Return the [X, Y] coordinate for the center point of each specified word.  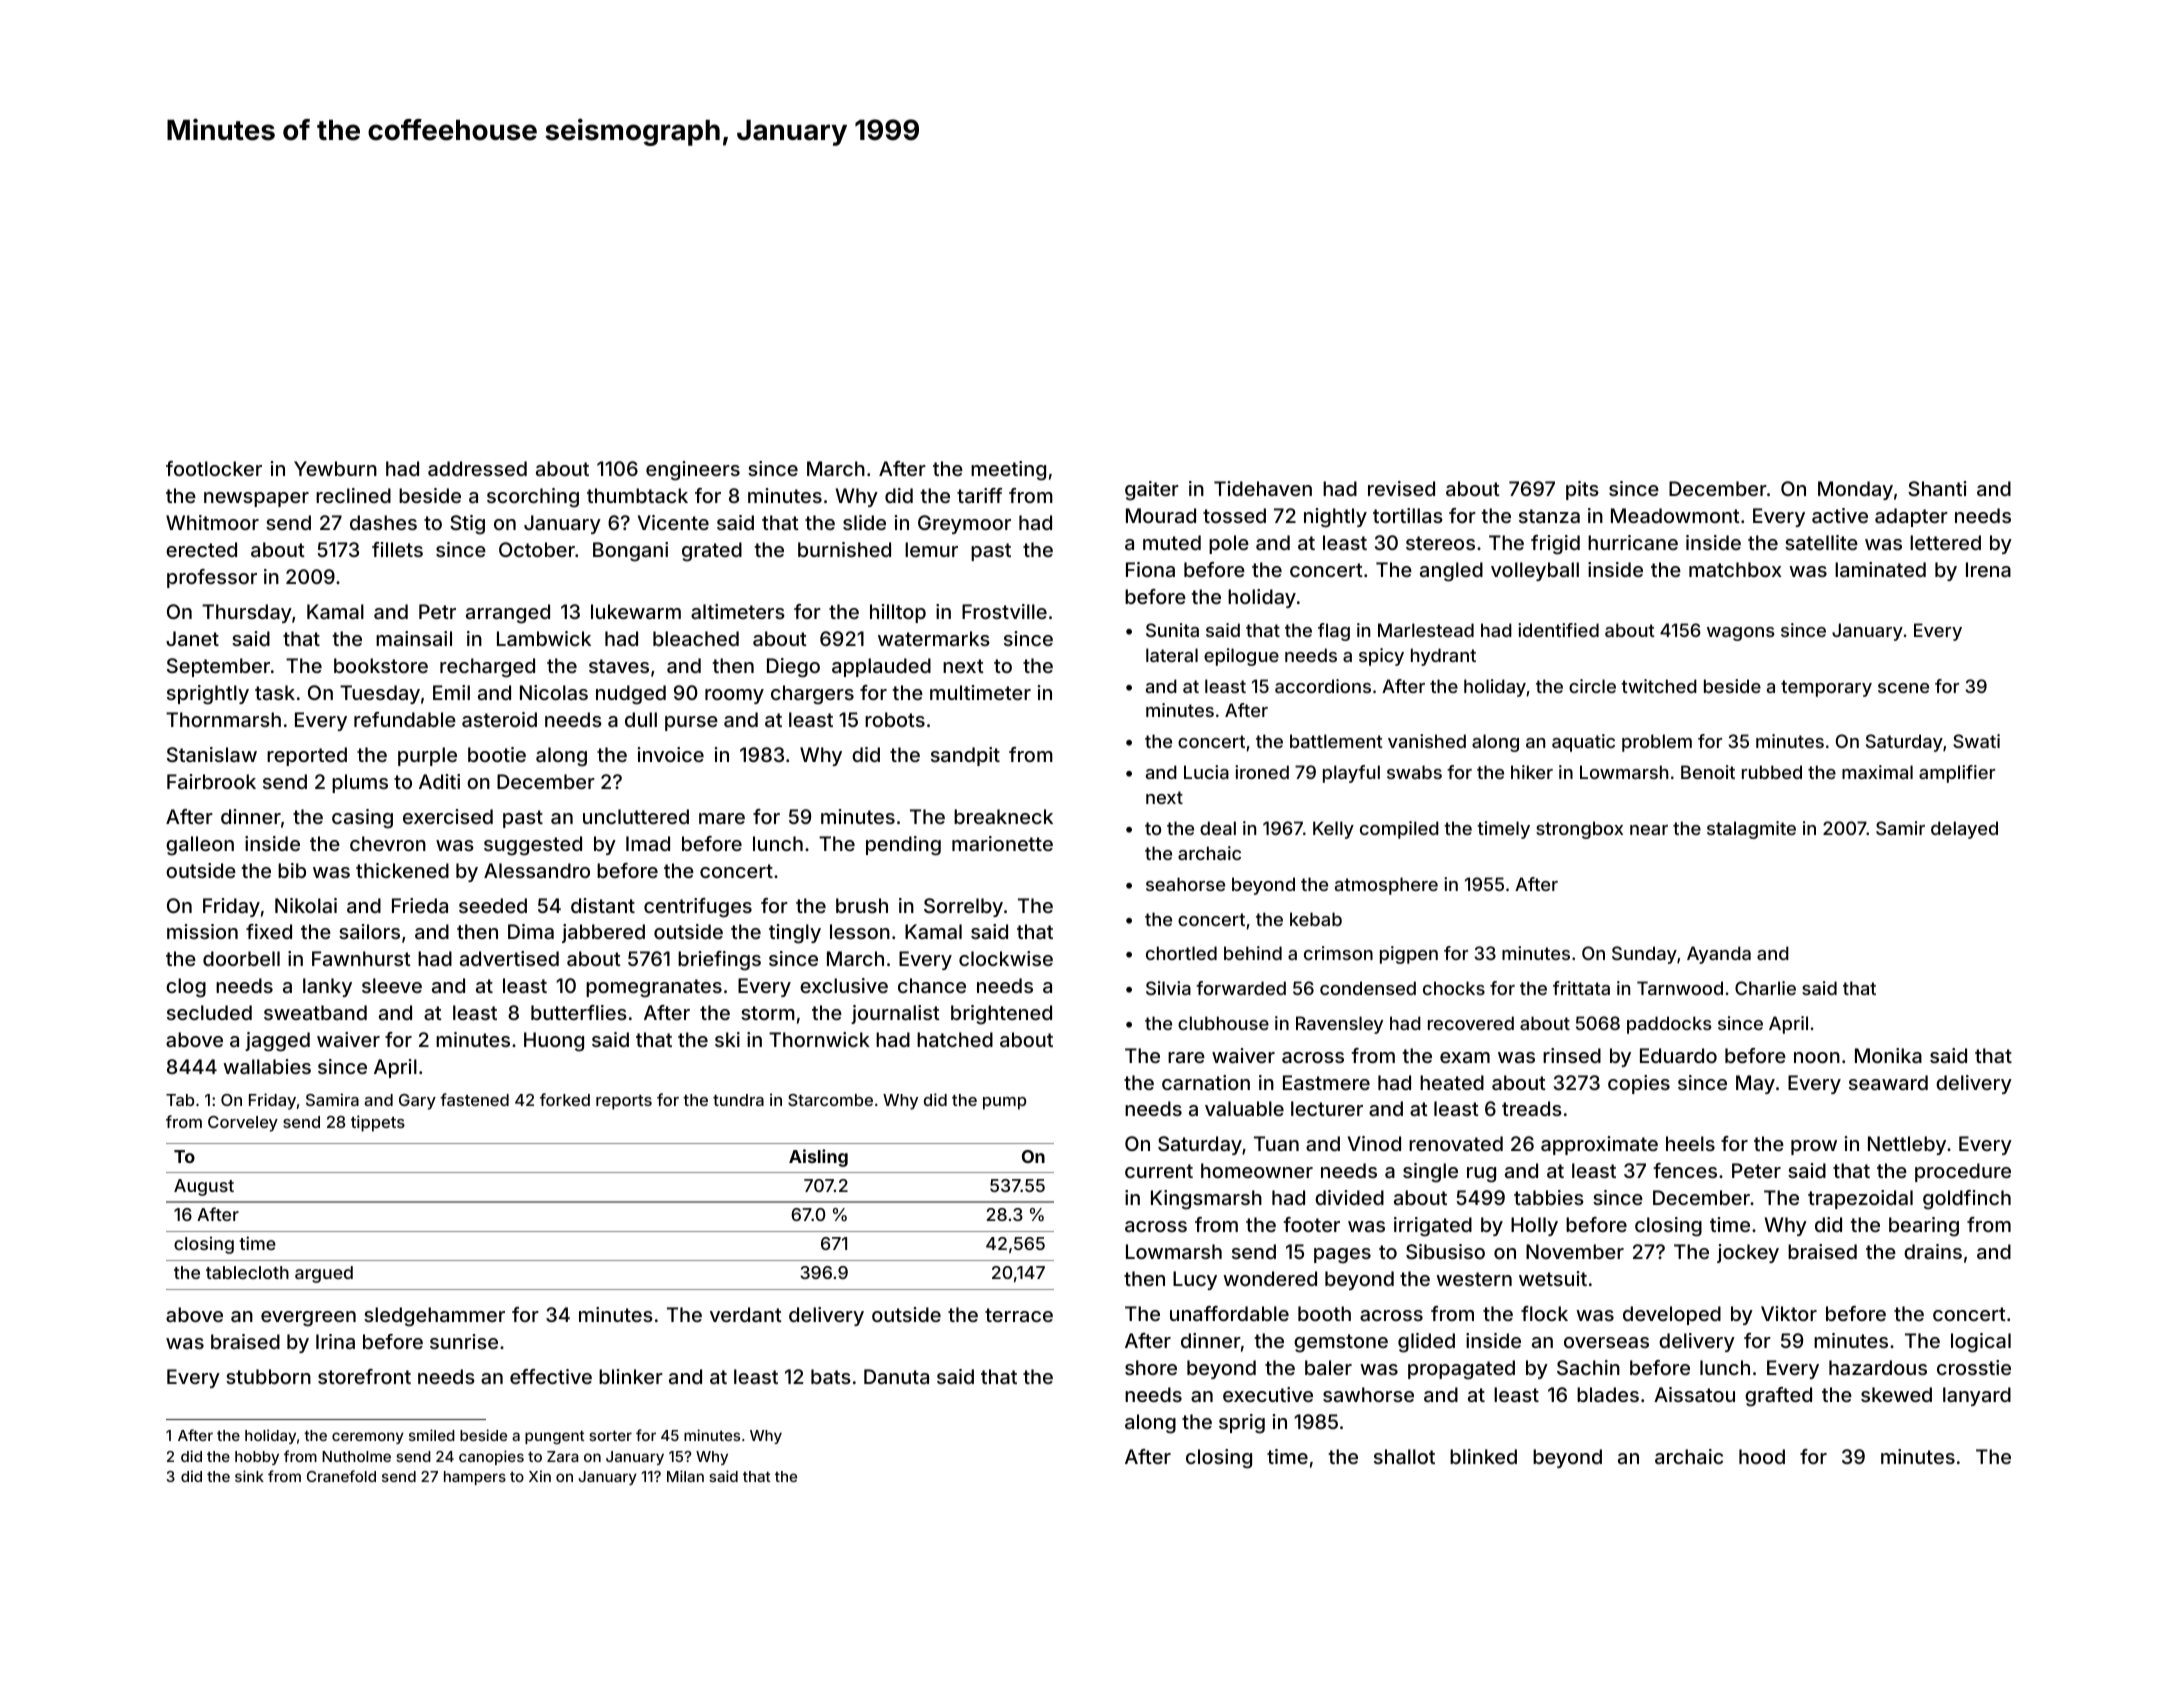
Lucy [1195, 1280]
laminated [1880, 569]
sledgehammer [434, 1317]
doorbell [241, 958]
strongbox [1579, 830]
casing [362, 819]
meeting [1008, 471]
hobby [257, 1458]
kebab [1316, 919]
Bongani [630, 552]
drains [1933, 1251]
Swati [1976, 741]
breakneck [1003, 816]
